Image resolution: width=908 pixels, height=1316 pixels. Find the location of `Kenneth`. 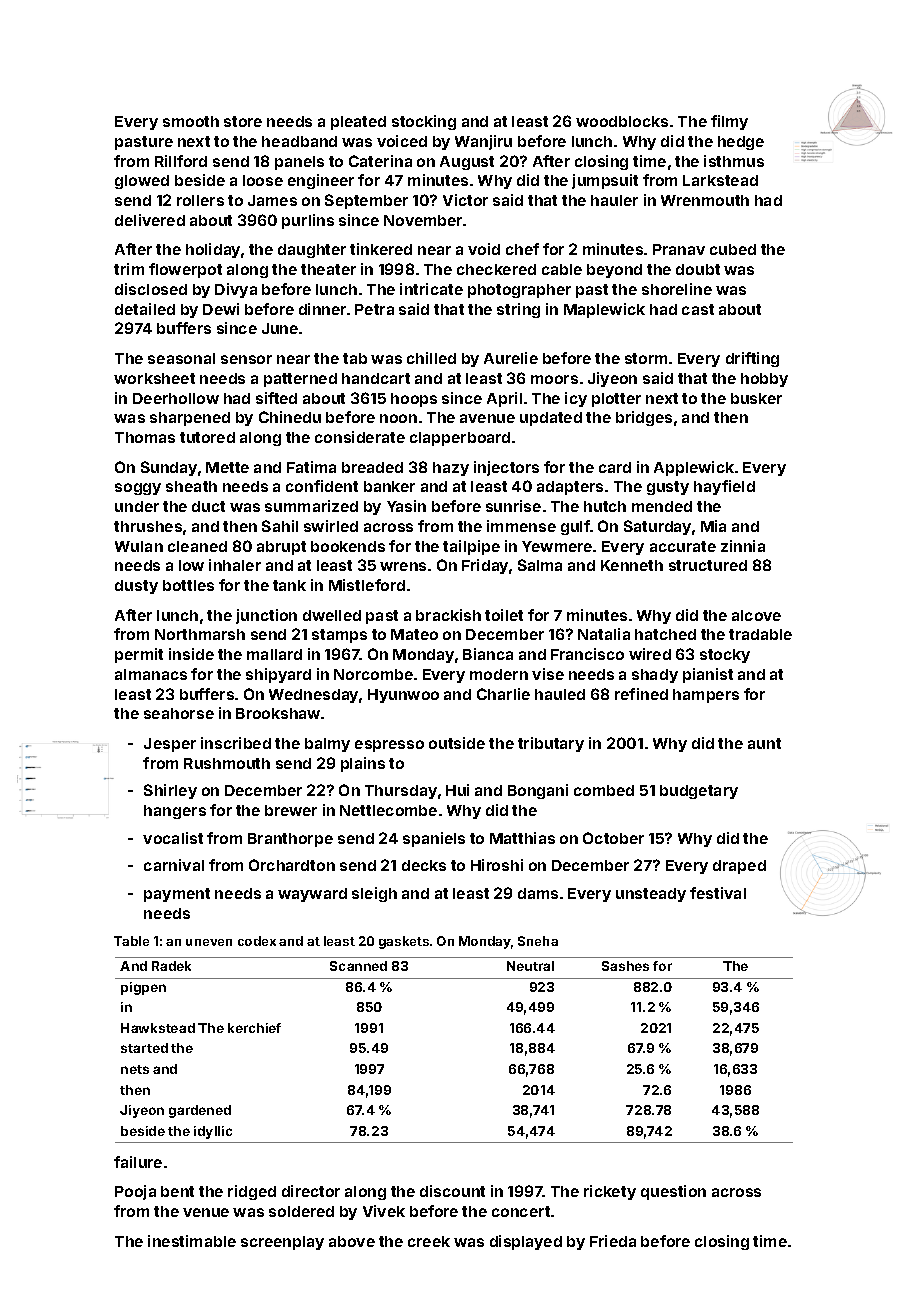

Kenneth is located at coordinates (632, 565).
